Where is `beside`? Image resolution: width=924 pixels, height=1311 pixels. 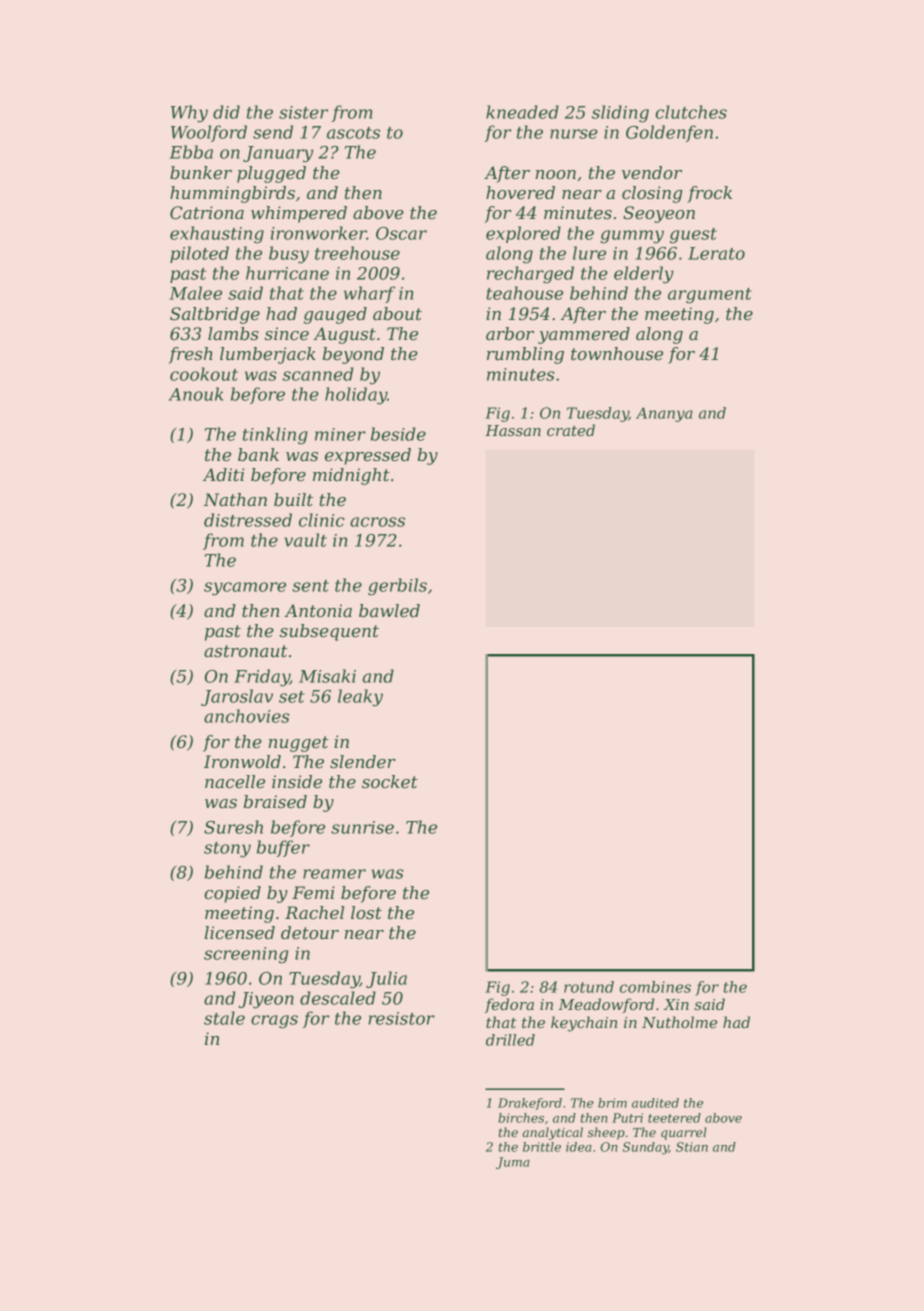
beside is located at coordinates (398, 434).
